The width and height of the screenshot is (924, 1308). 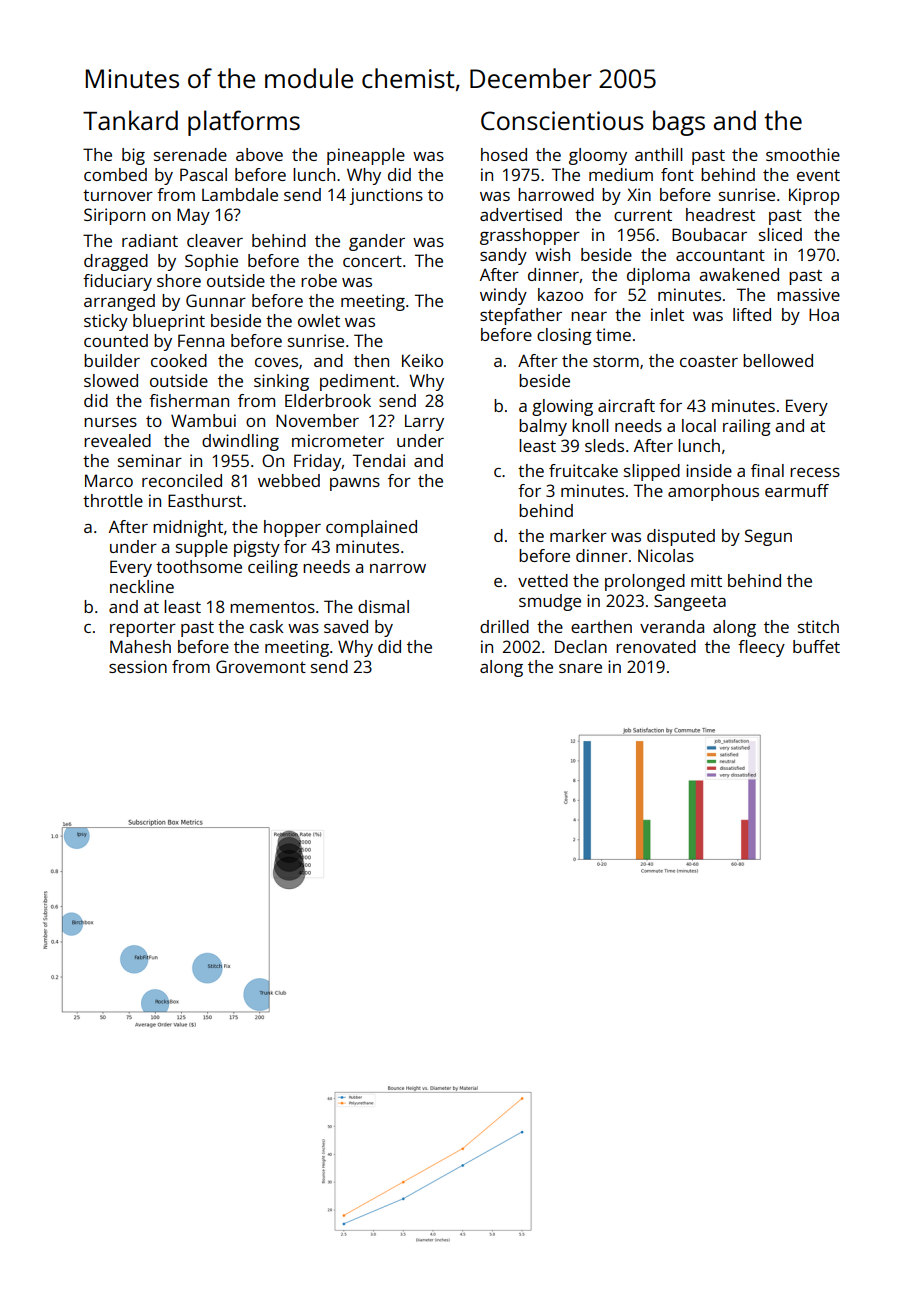 What do you see at coordinates (182, 480) in the screenshot?
I see `reconciled` at bounding box center [182, 480].
